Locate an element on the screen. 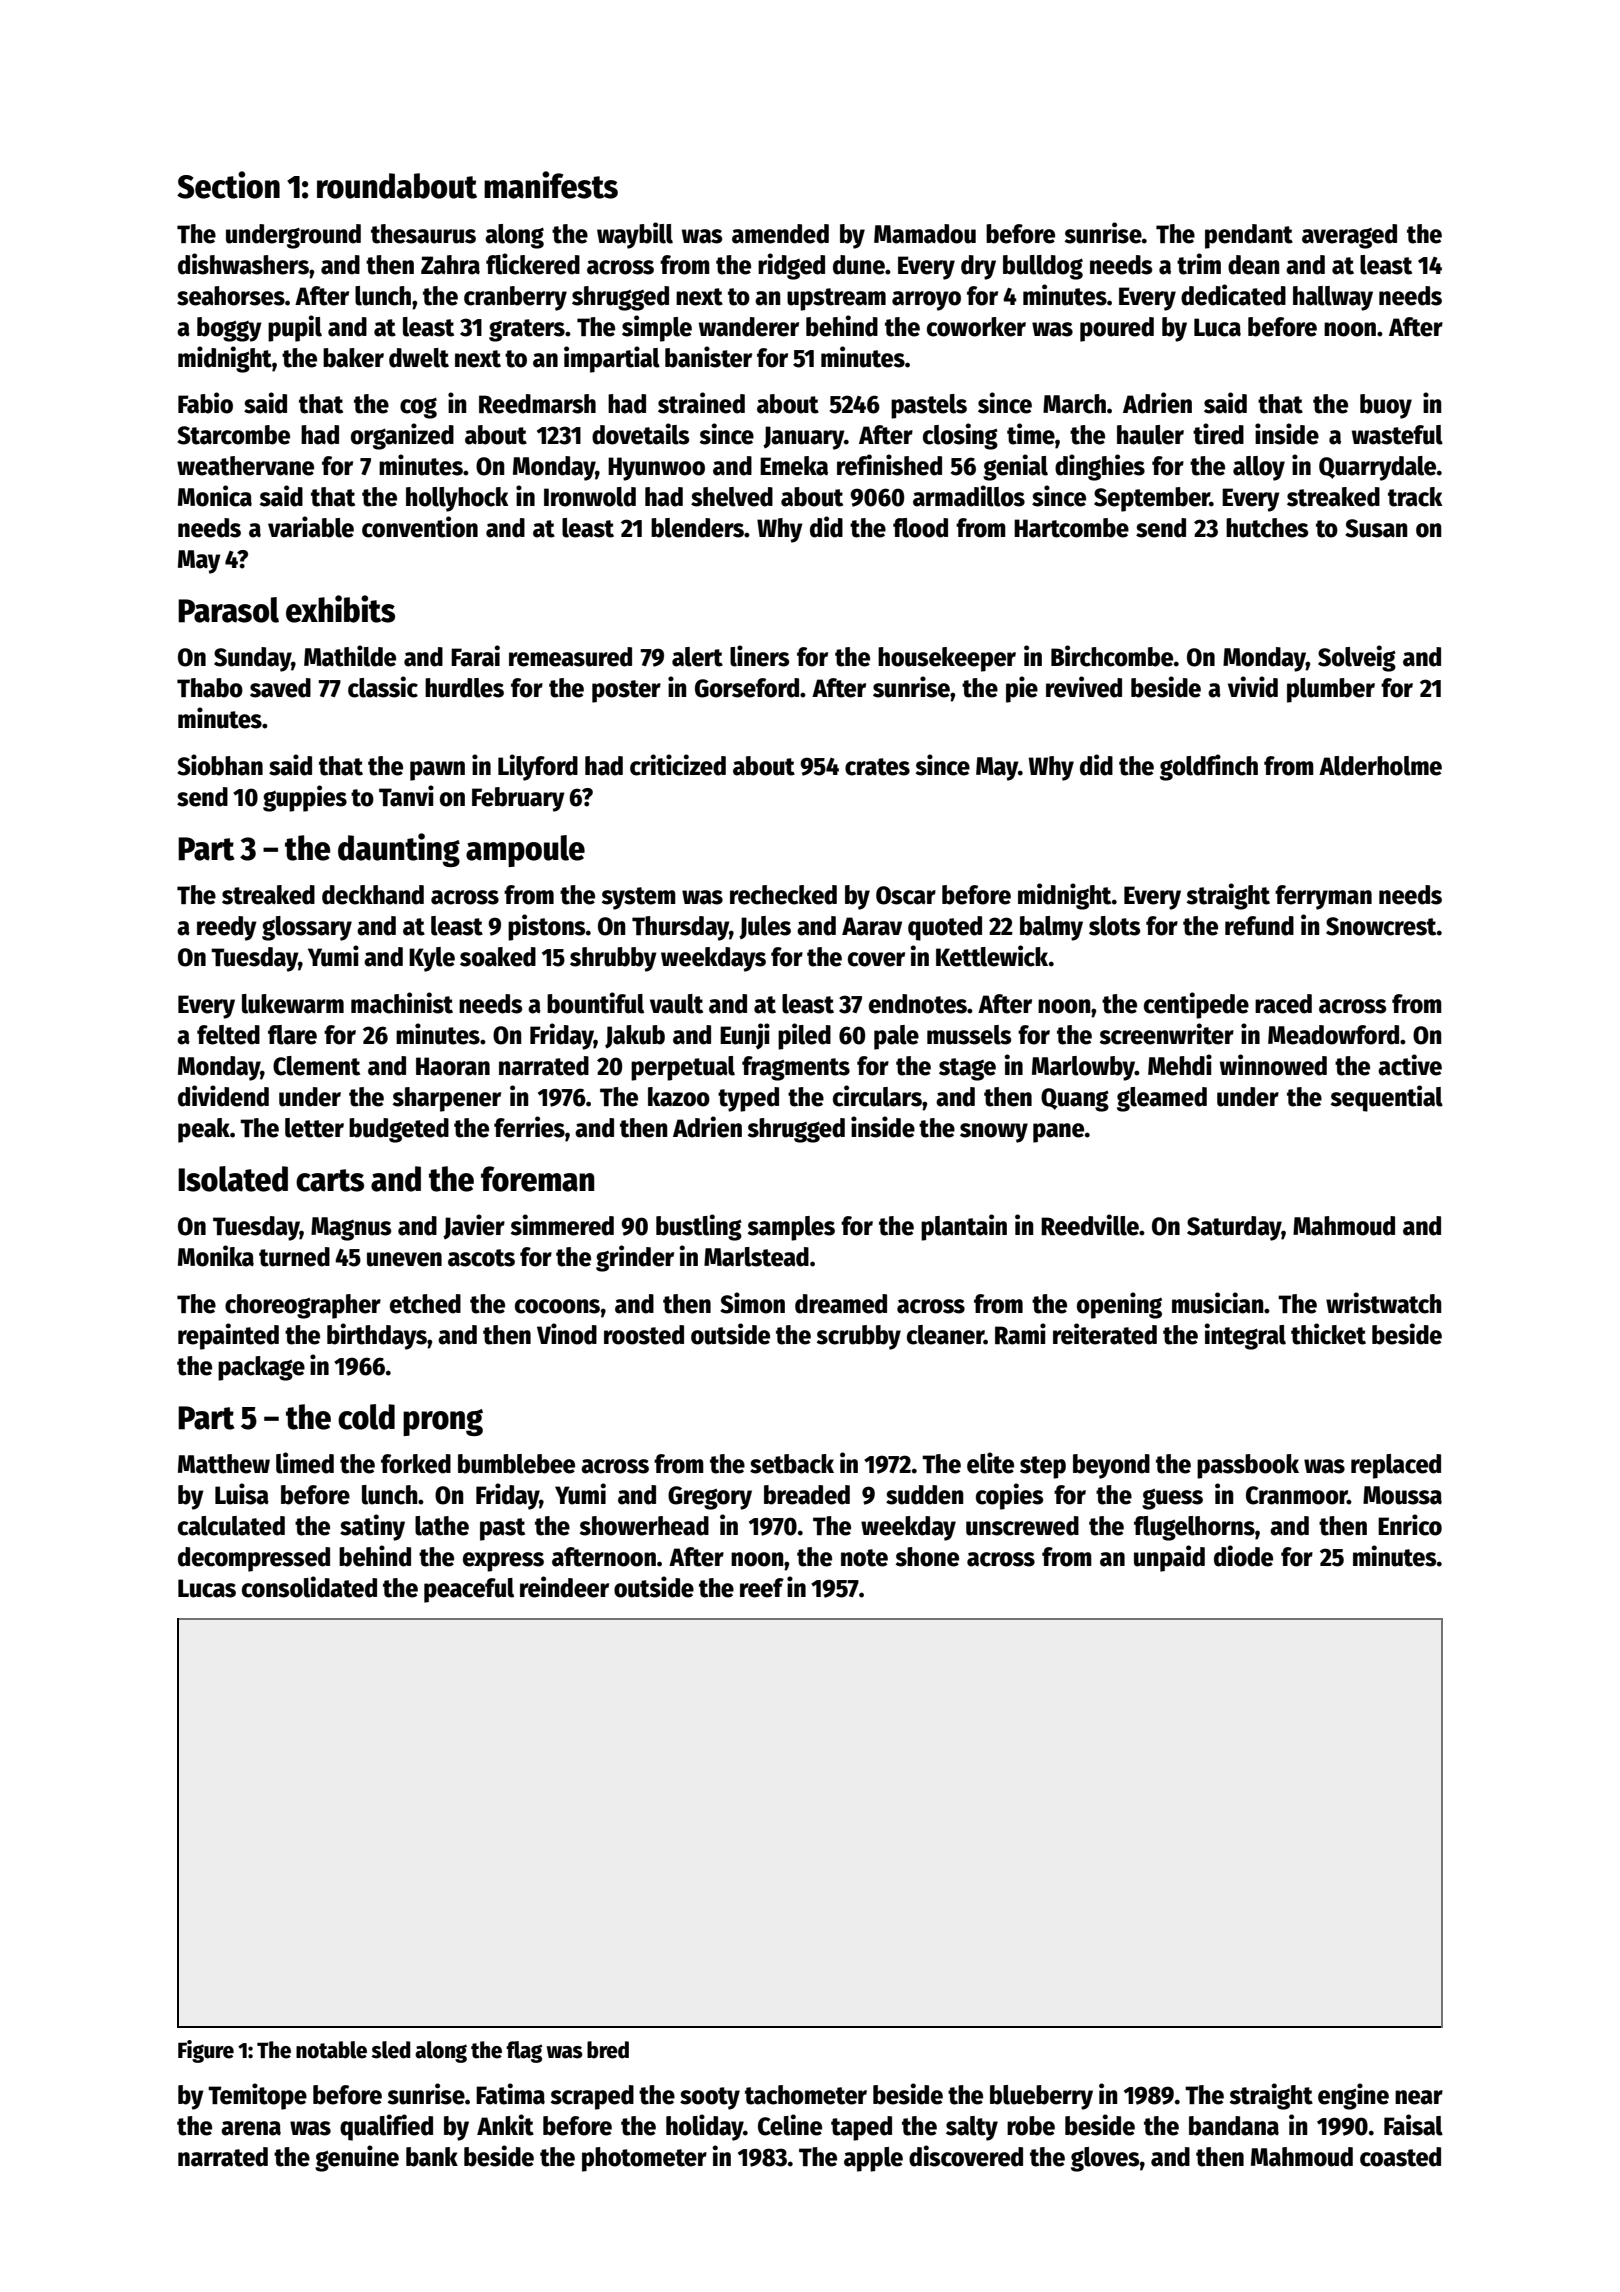 This screenshot has width=1620, height=2292. sudden is located at coordinates (925, 1495).
